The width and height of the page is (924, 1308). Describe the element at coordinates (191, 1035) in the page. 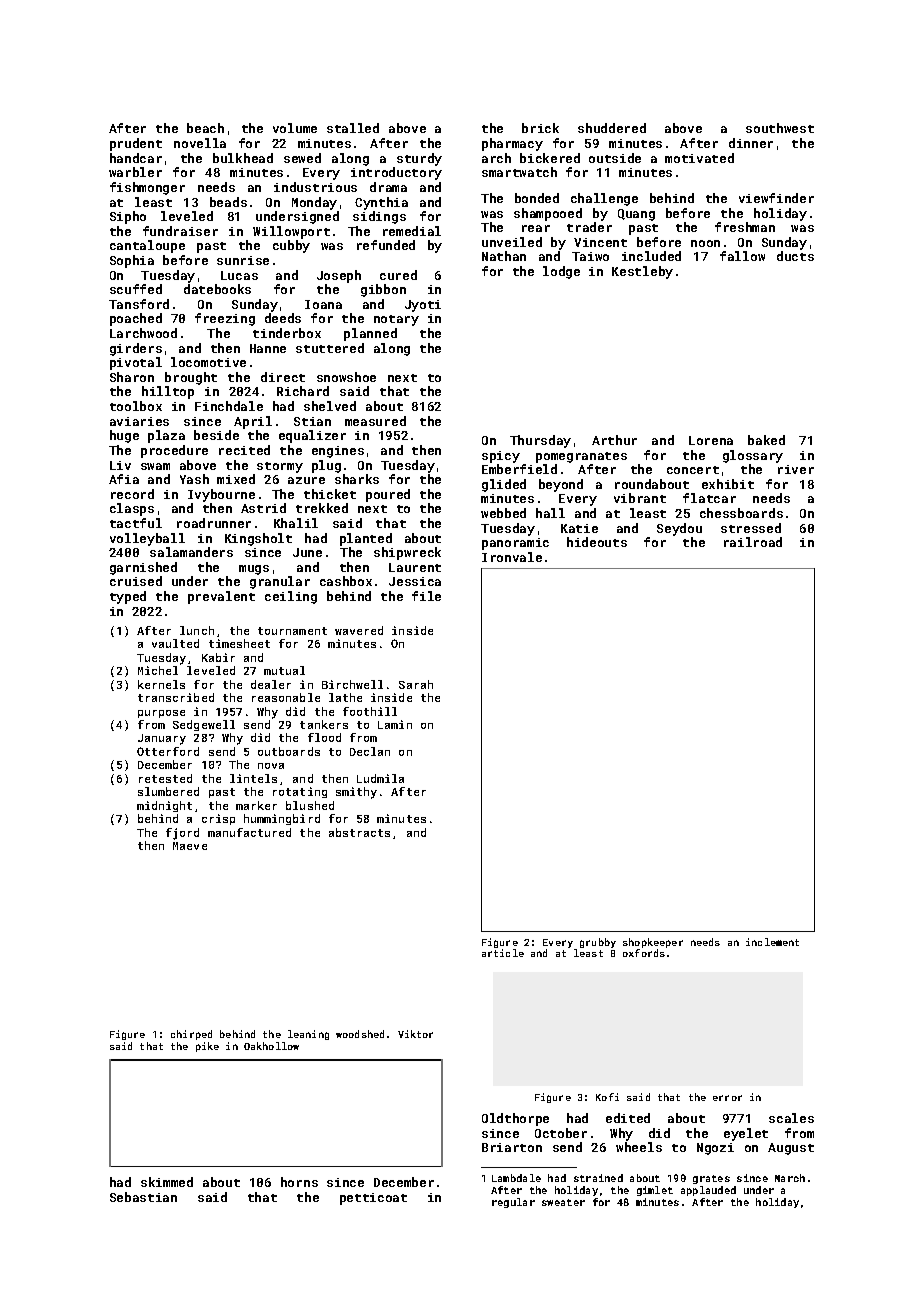

I see `chirped` at that location.
